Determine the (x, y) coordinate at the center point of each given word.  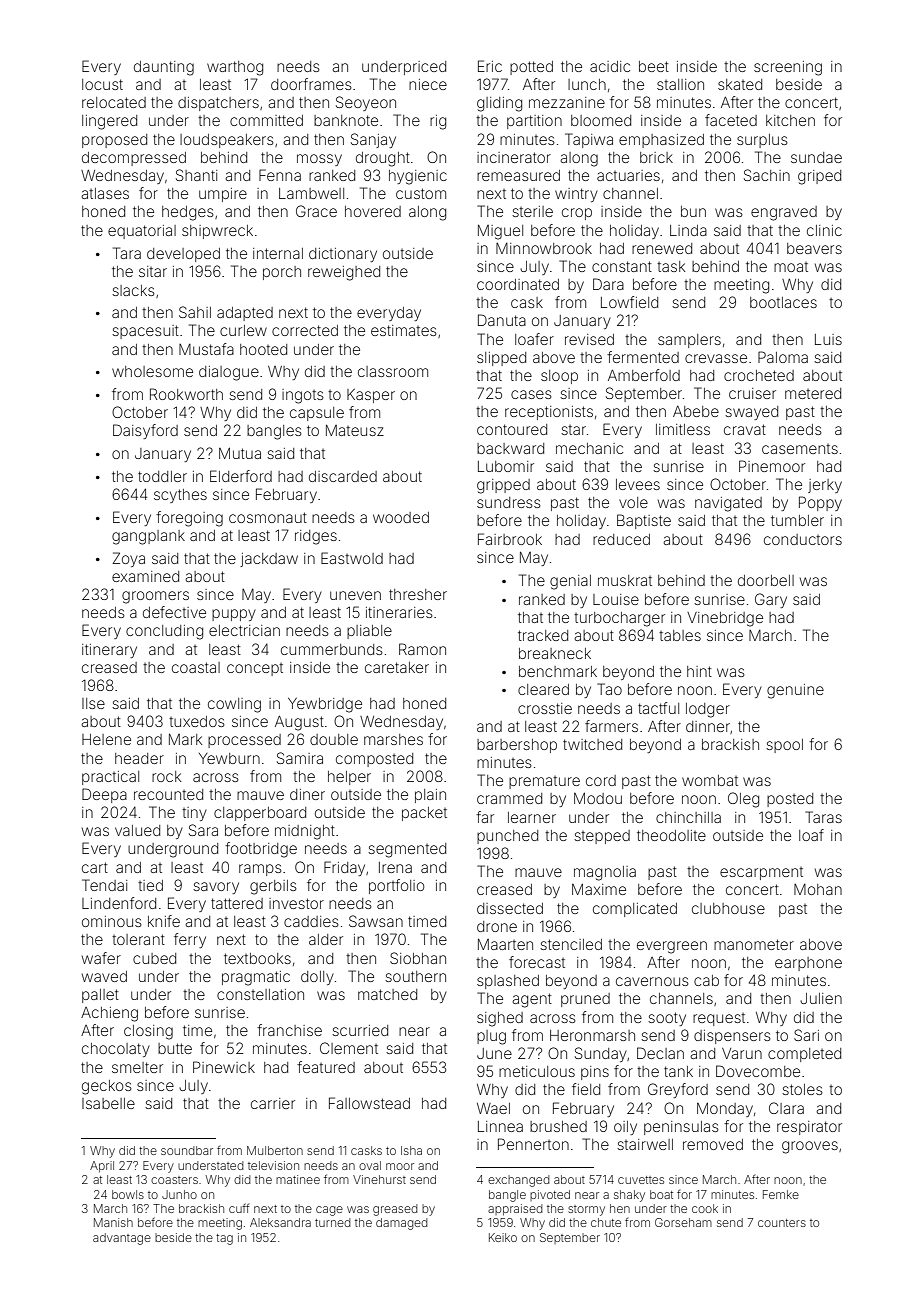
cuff (239, 1208)
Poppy (820, 503)
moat (791, 267)
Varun (742, 1053)
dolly (317, 978)
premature (544, 782)
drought (383, 159)
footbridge (261, 850)
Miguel (500, 232)
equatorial (142, 232)
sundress (509, 502)
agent (532, 1000)
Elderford (241, 476)
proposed (114, 141)
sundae (816, 157)
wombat (710, 780)
